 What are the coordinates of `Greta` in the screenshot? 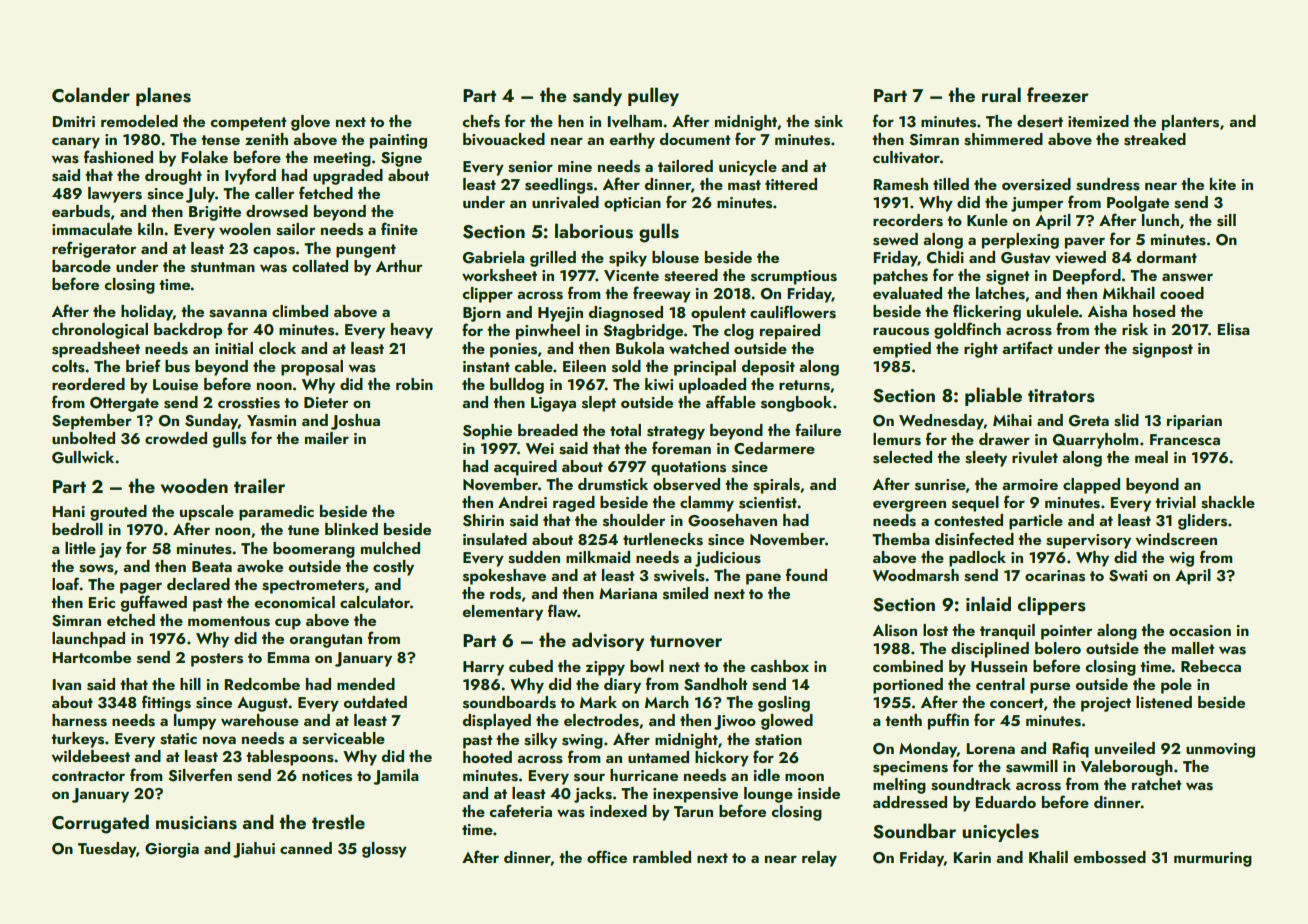 It's located at (1089, 421).
